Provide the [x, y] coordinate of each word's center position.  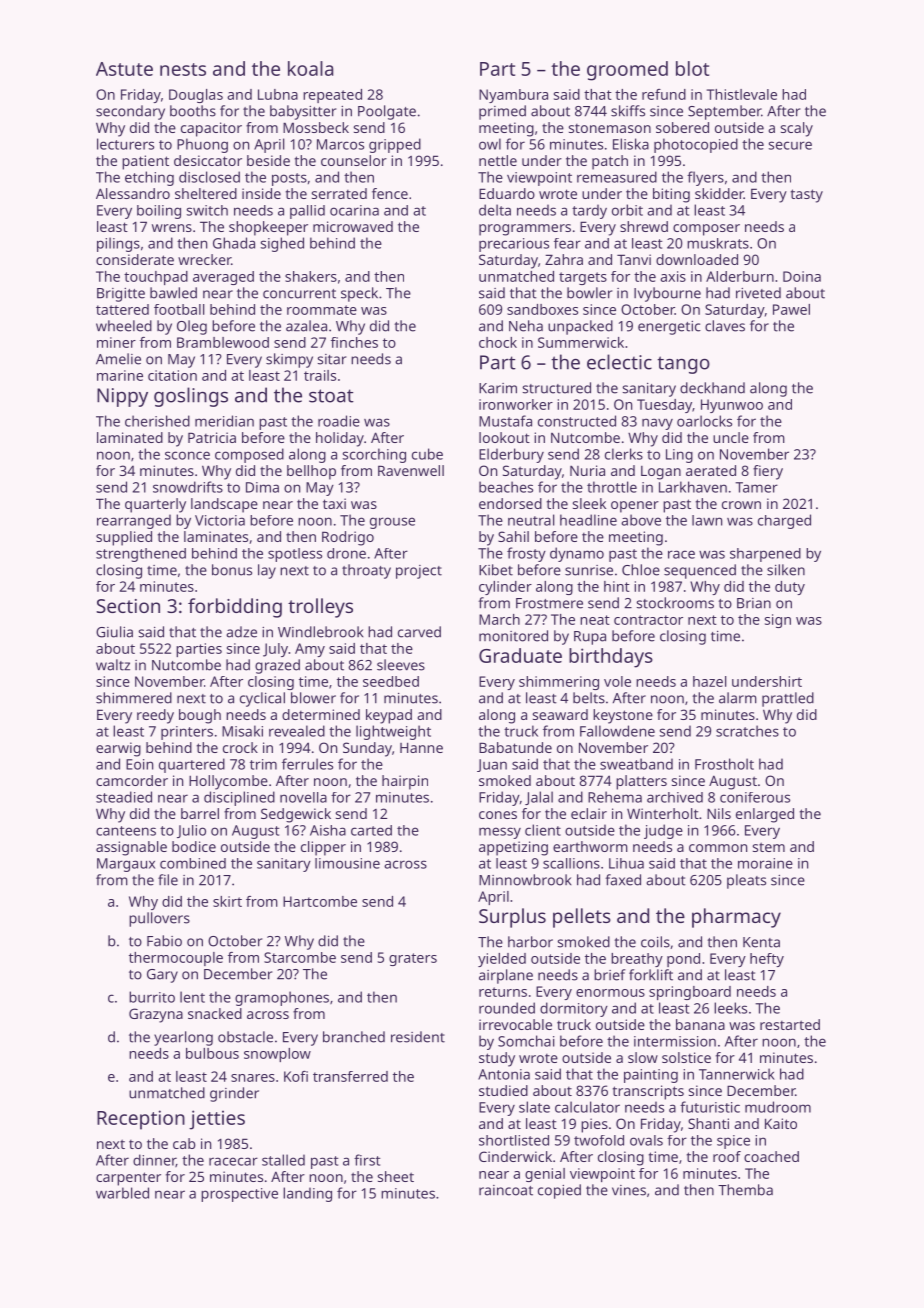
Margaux [126, 865]
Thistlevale [742, 94]
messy [500, 833]
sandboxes [542, 309]
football [179, 309]
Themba [745, 1190]
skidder [719, 193]
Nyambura [513, 96]
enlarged [765, 815]
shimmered [134, 698]
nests [183, 69]
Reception [141, 1120]
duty [790, 588]
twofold [599, 1140]
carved [419, 632]
